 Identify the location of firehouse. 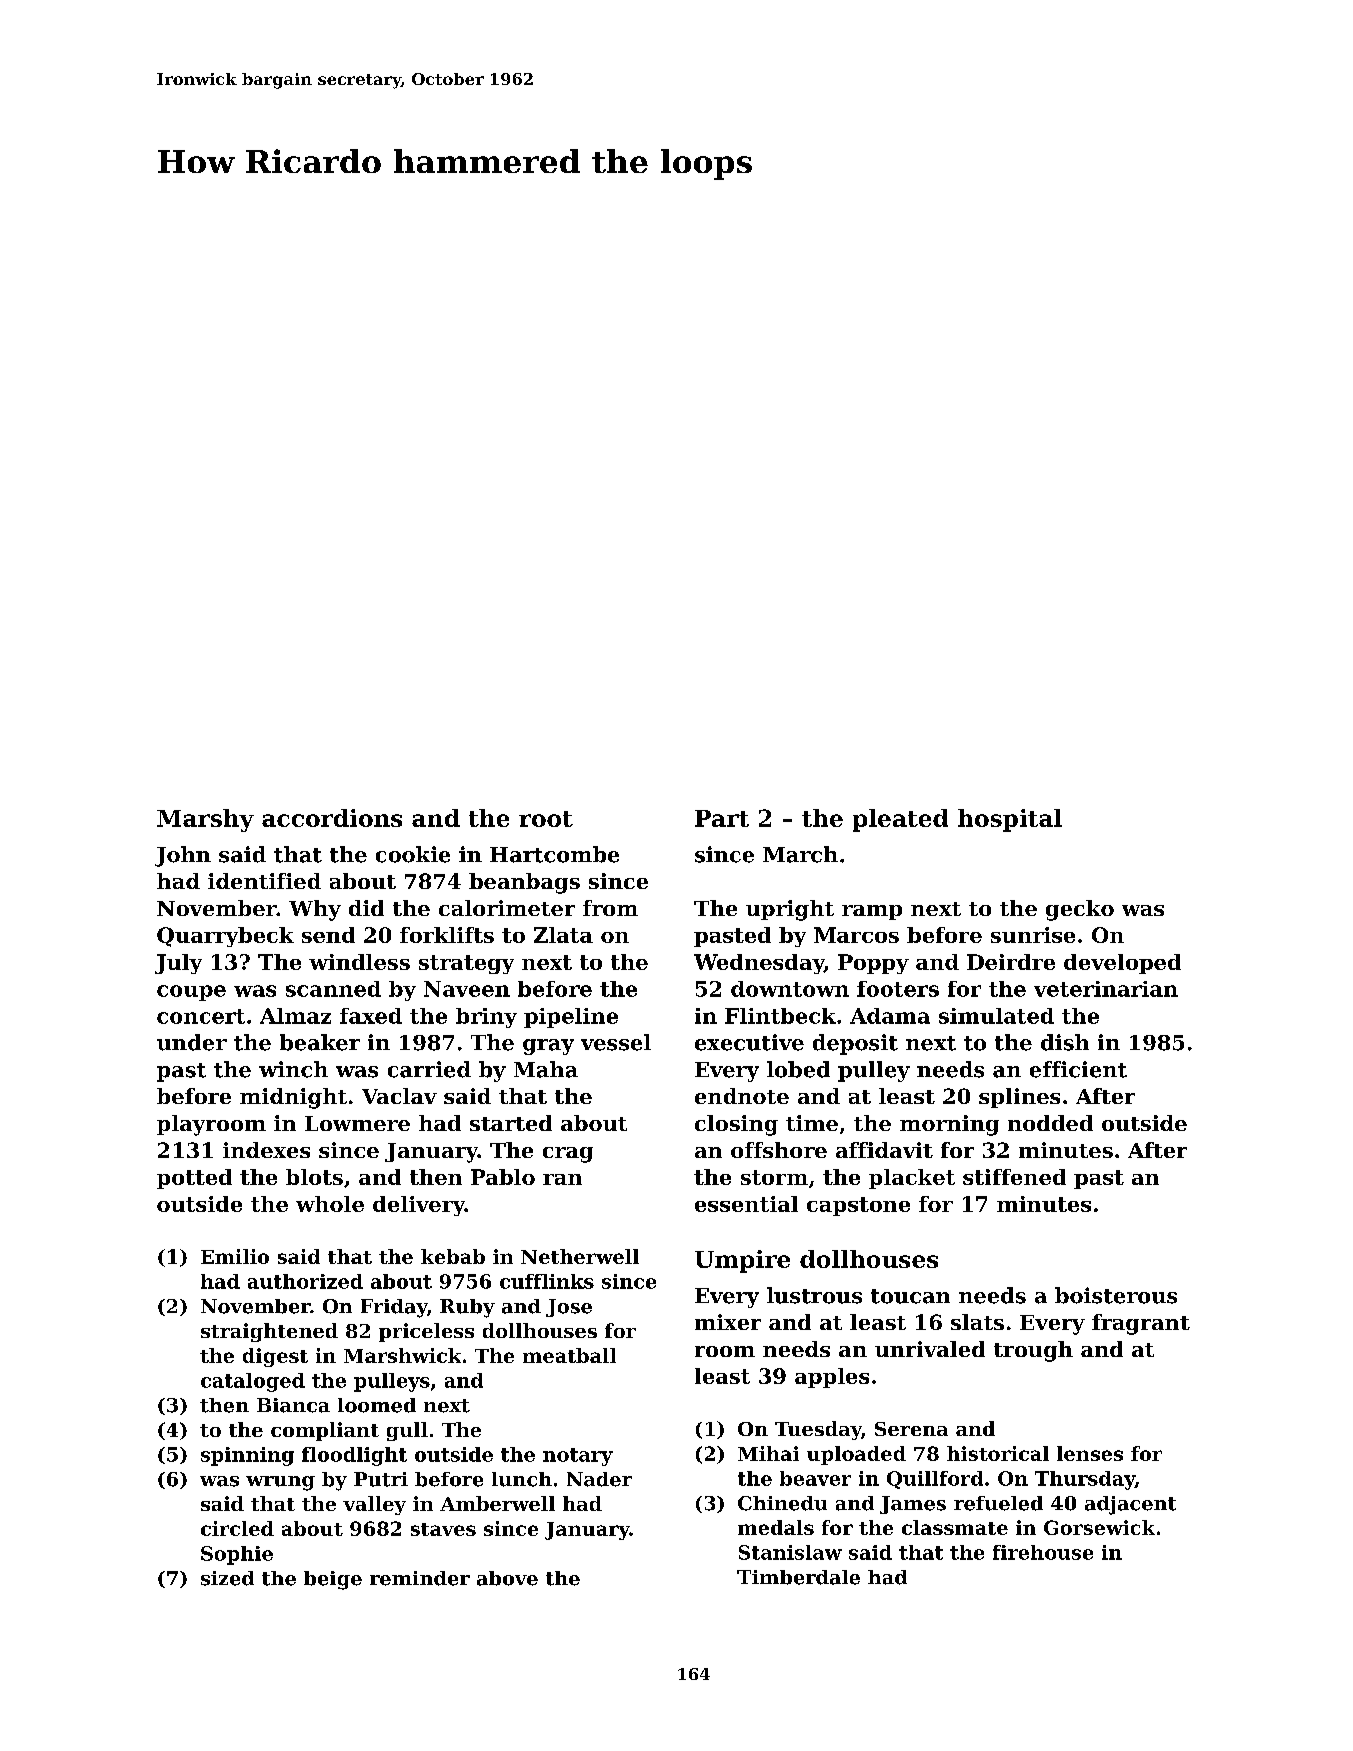
(1043, 1552).
